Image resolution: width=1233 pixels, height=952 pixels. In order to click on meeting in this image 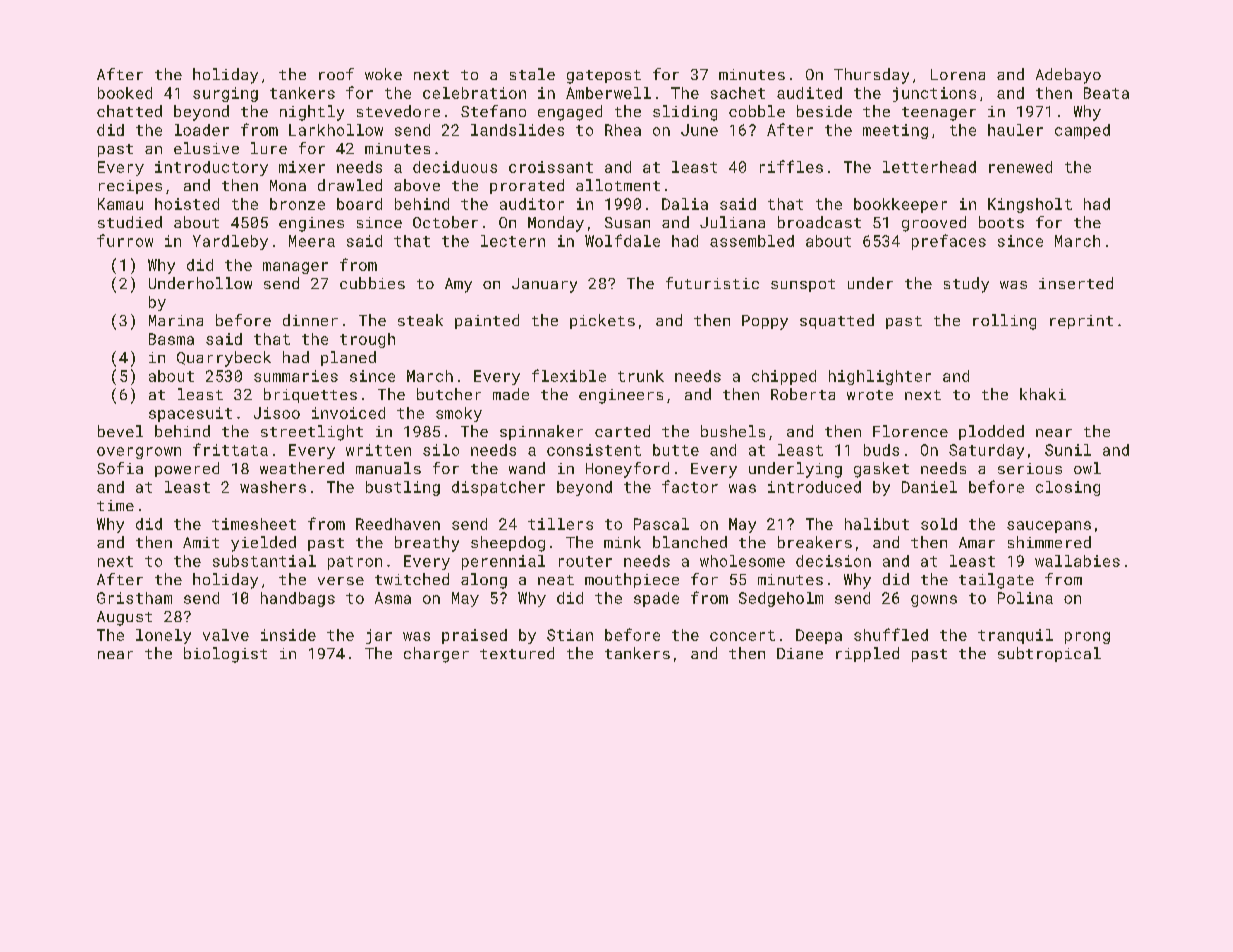, I will do `click(895, 131)`.
